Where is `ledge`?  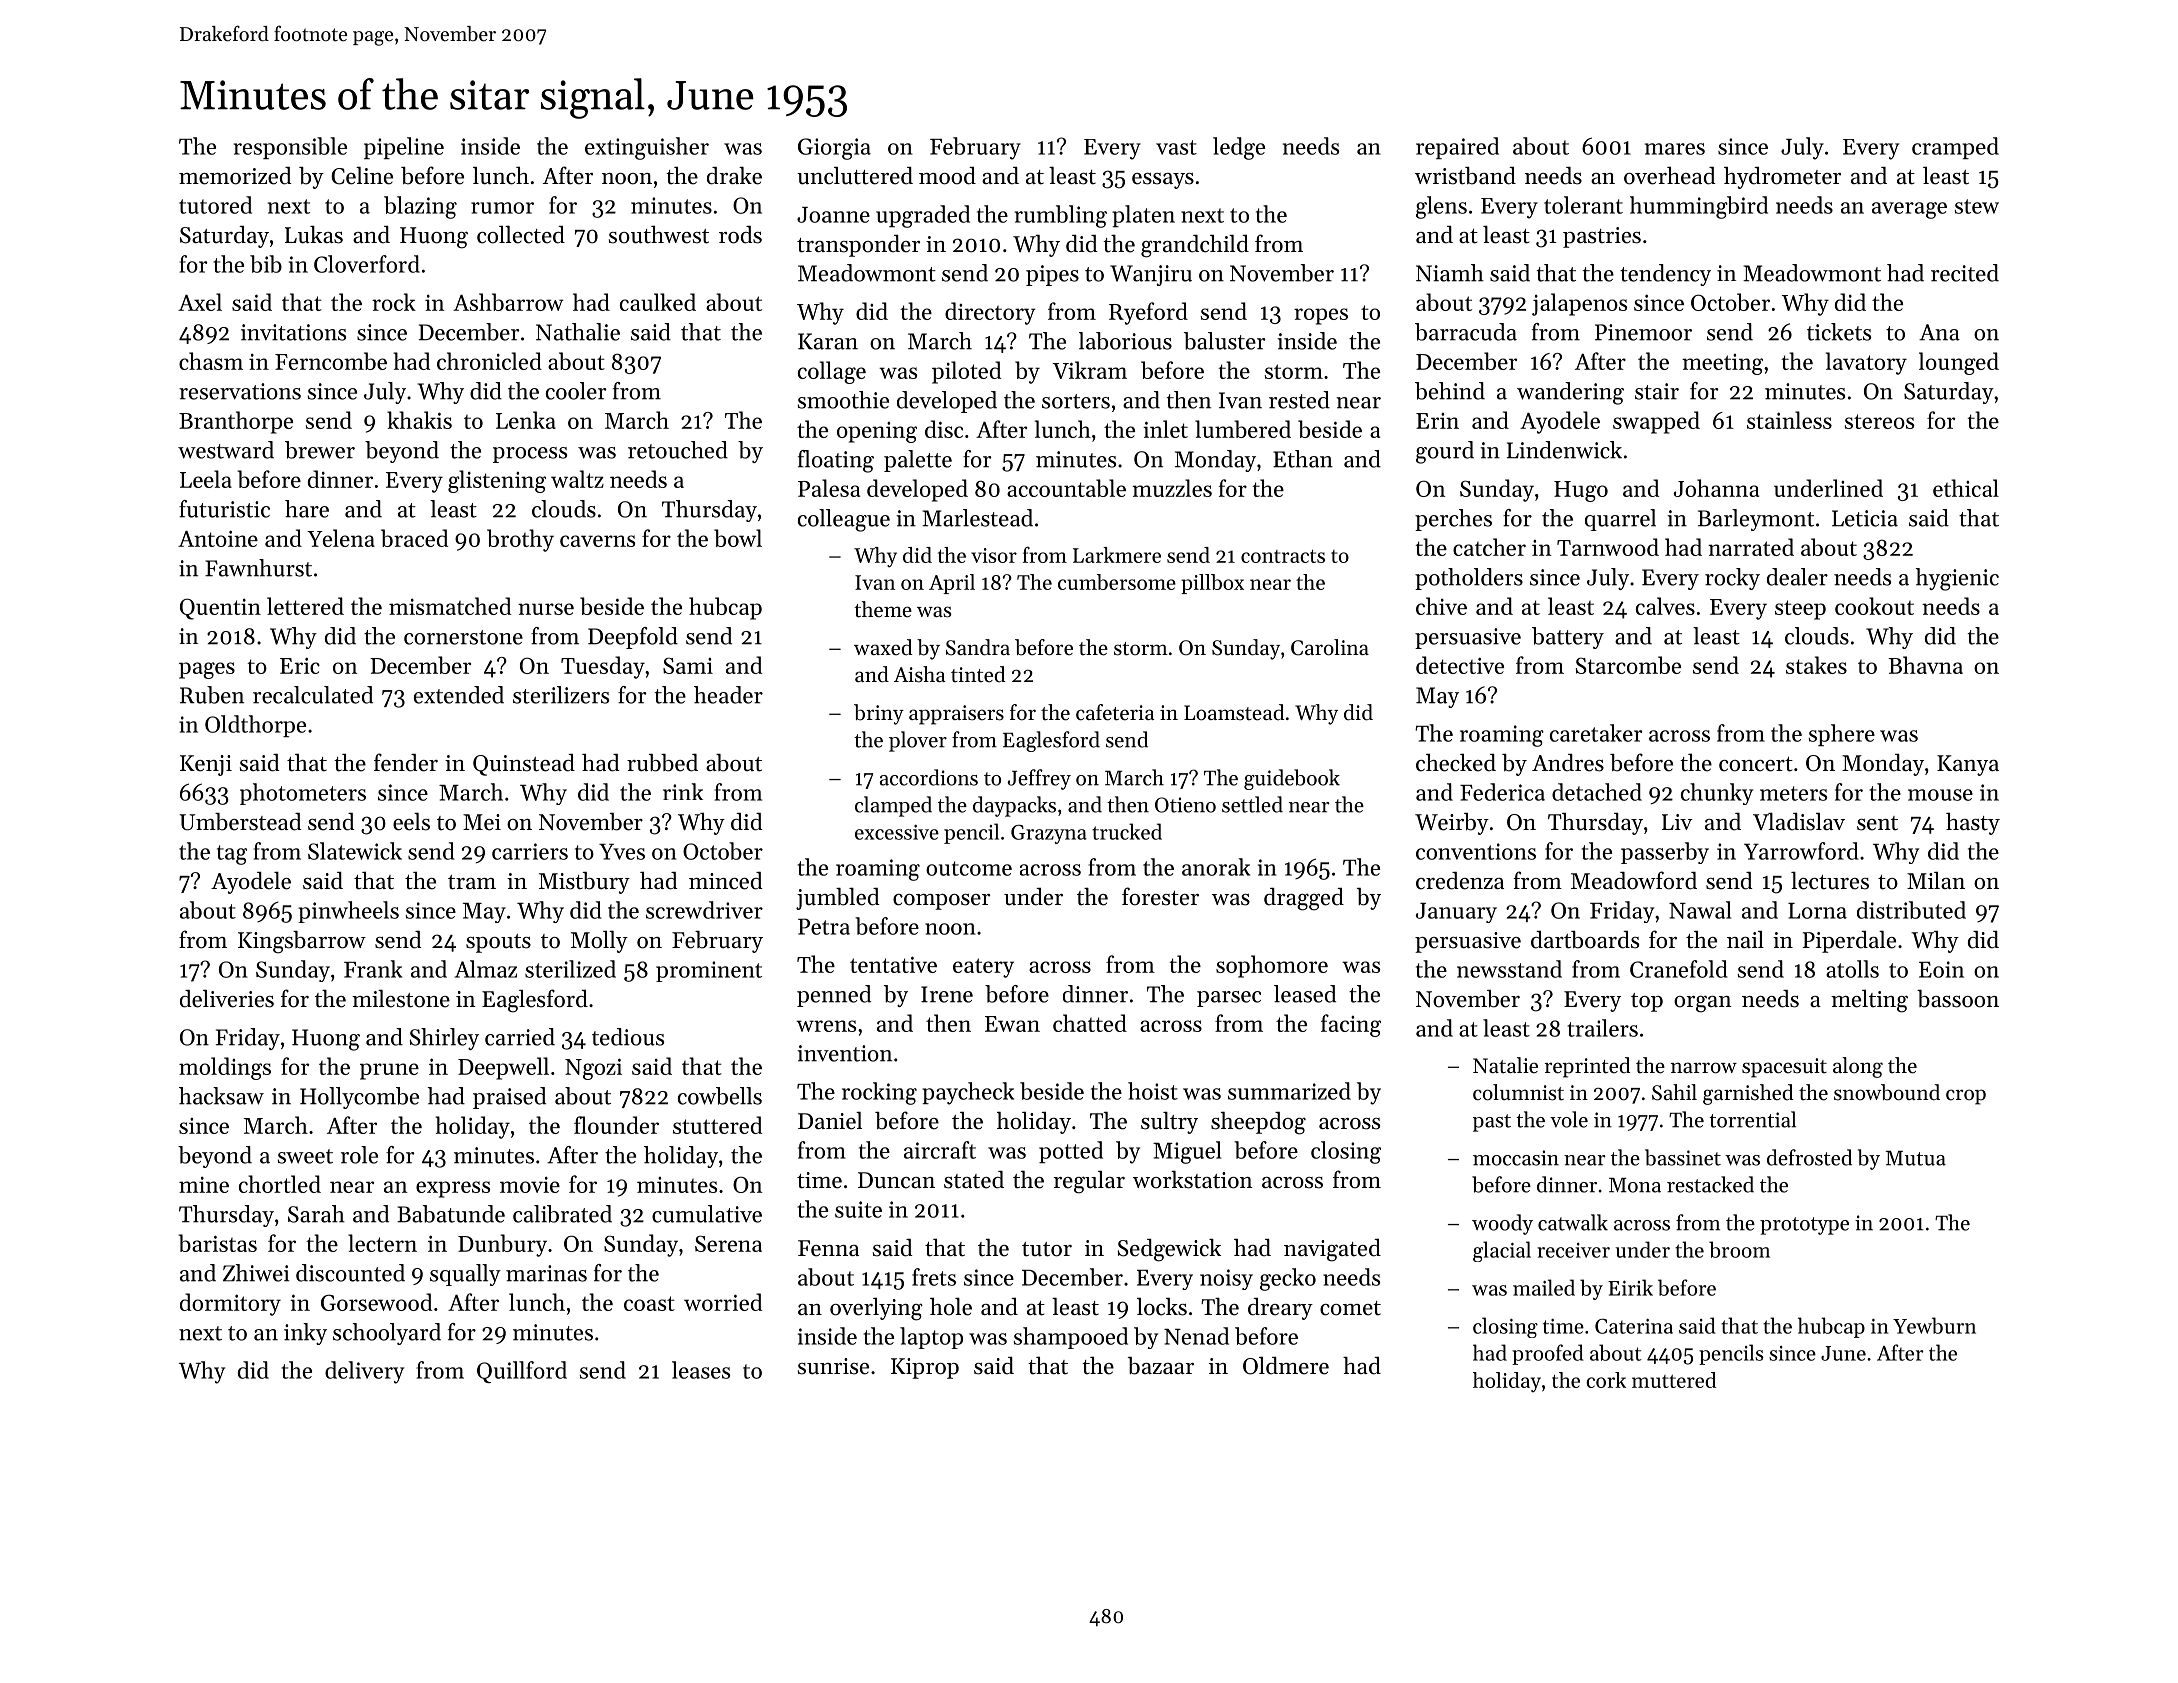
ledge is located at coordinates (1239, 148).
